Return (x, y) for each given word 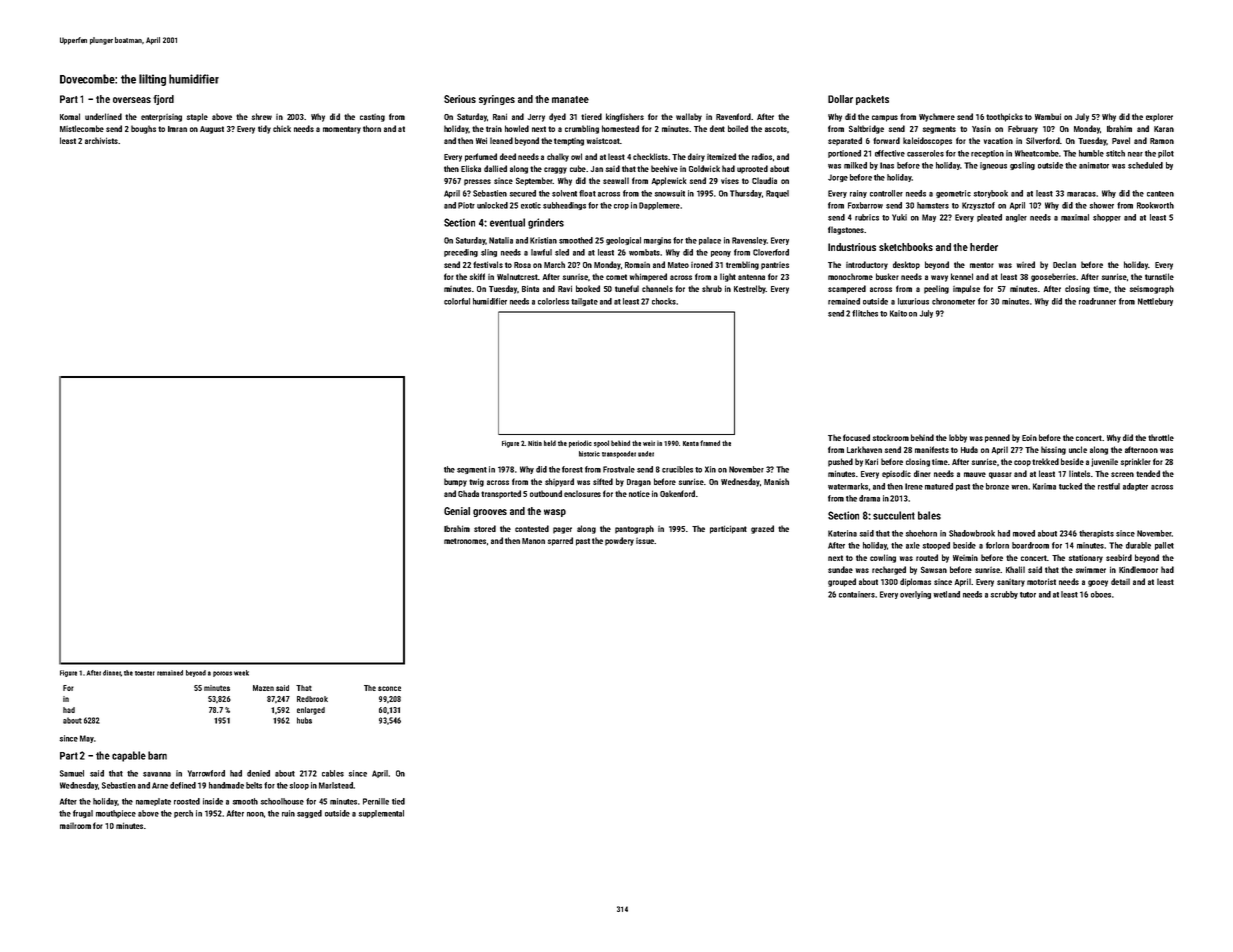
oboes (1101, 594)
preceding (461, 253)
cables (333, 773)
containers (857, 594)
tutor (1028, 595)
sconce (389, 688)
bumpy (455, 482)
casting (372, 118)
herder (984, 247)
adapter (1135, 487)
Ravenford (733, 116)
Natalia (501, 240)
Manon (533, 541)
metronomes (465, 541)
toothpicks (1004, 117)
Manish (776, 481)
